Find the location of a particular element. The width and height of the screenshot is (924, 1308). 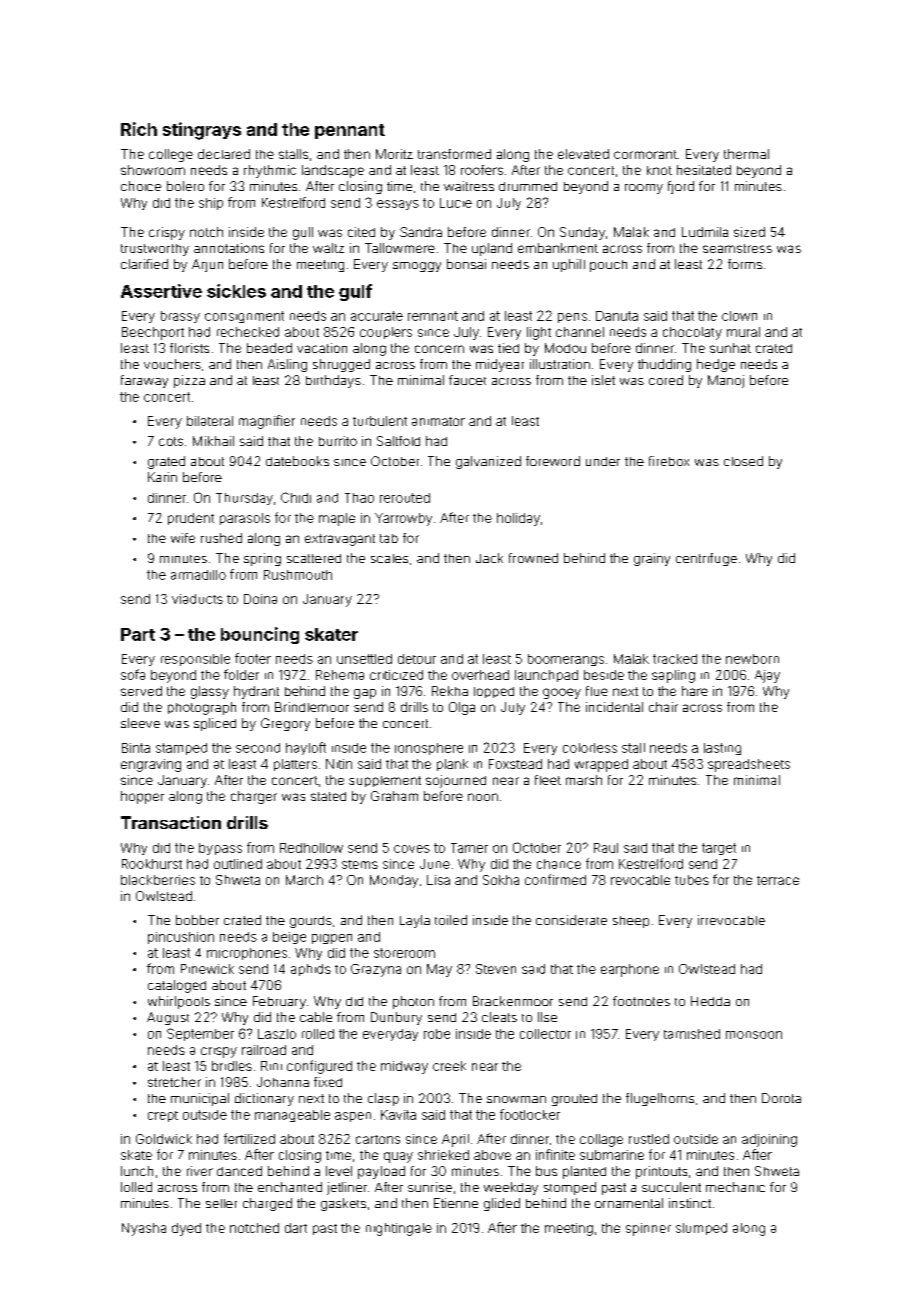

closed is located at coordinates (743, 461).
